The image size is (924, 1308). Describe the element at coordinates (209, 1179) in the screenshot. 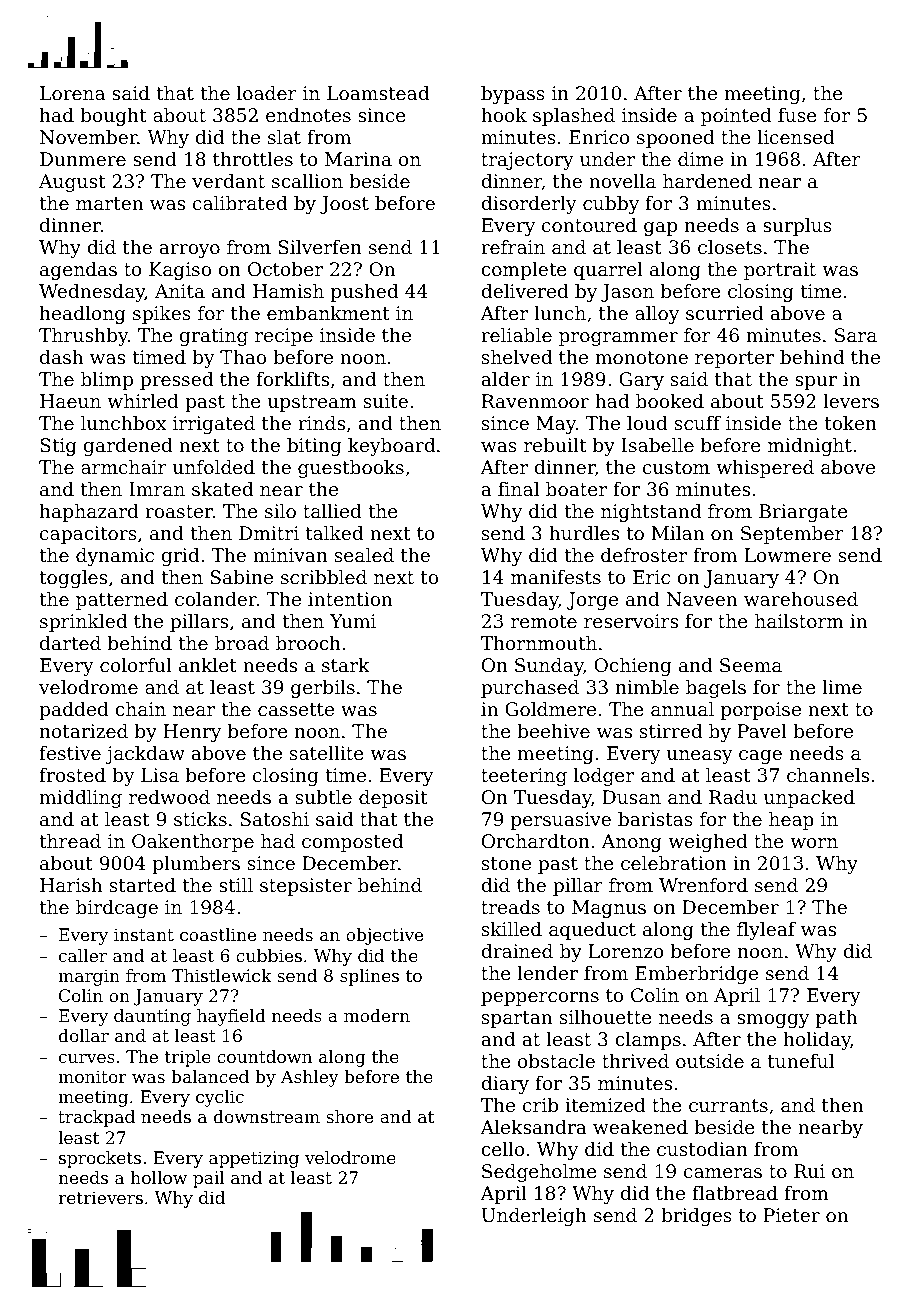

I see `pail` at that location.
